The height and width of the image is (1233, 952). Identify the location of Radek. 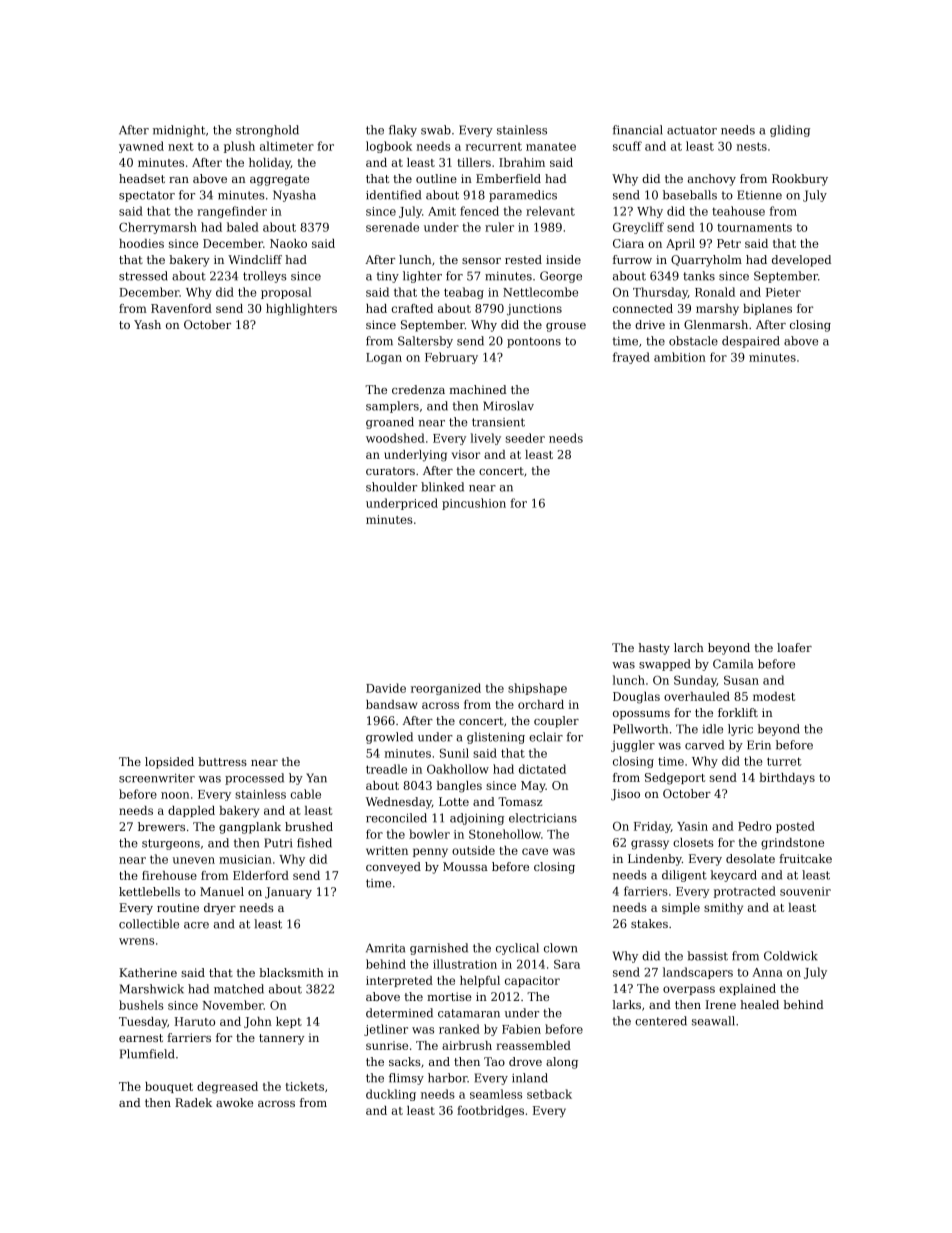
(193, 1102).
